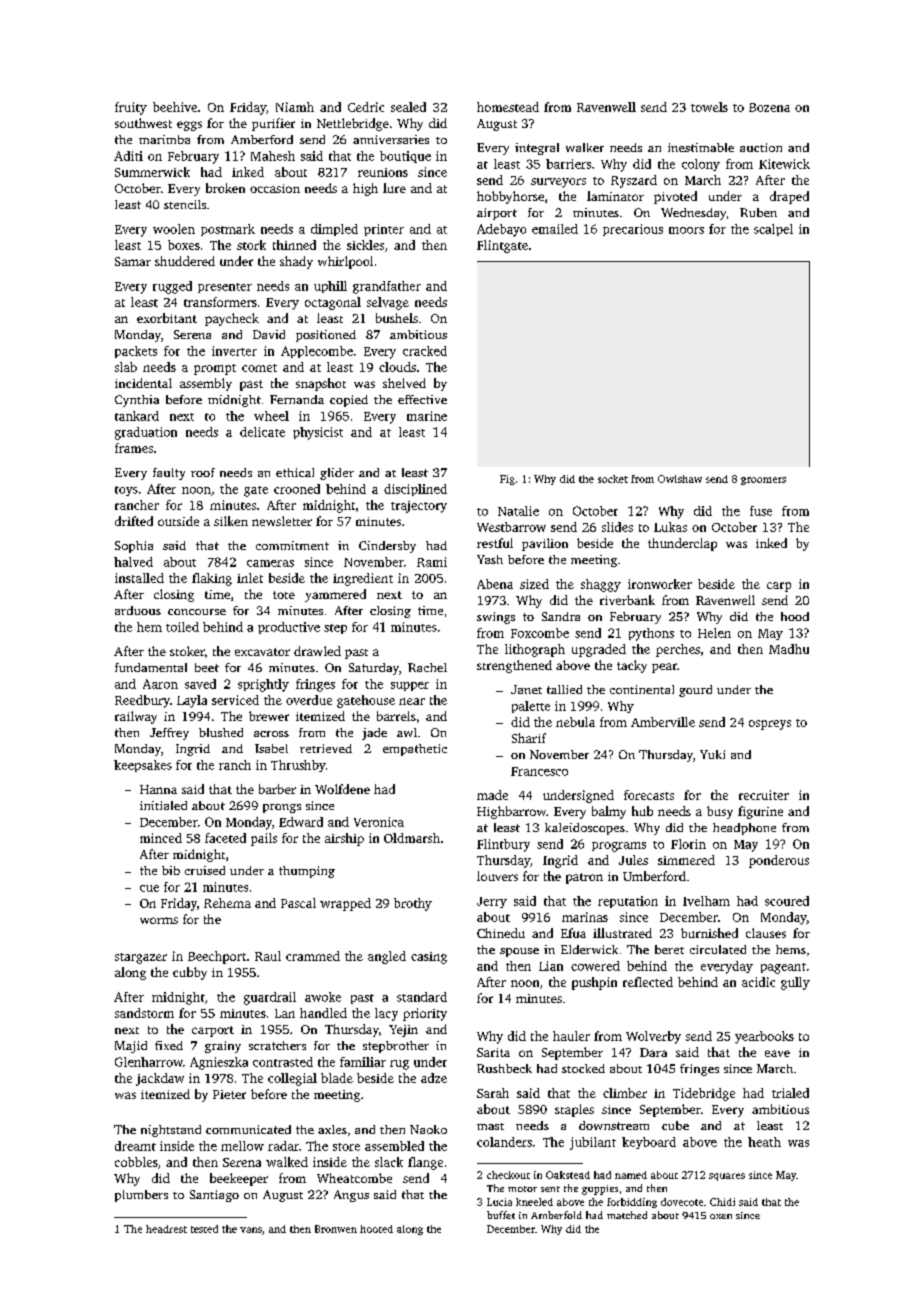  I want to click on shuddered, so click(185, 261).
